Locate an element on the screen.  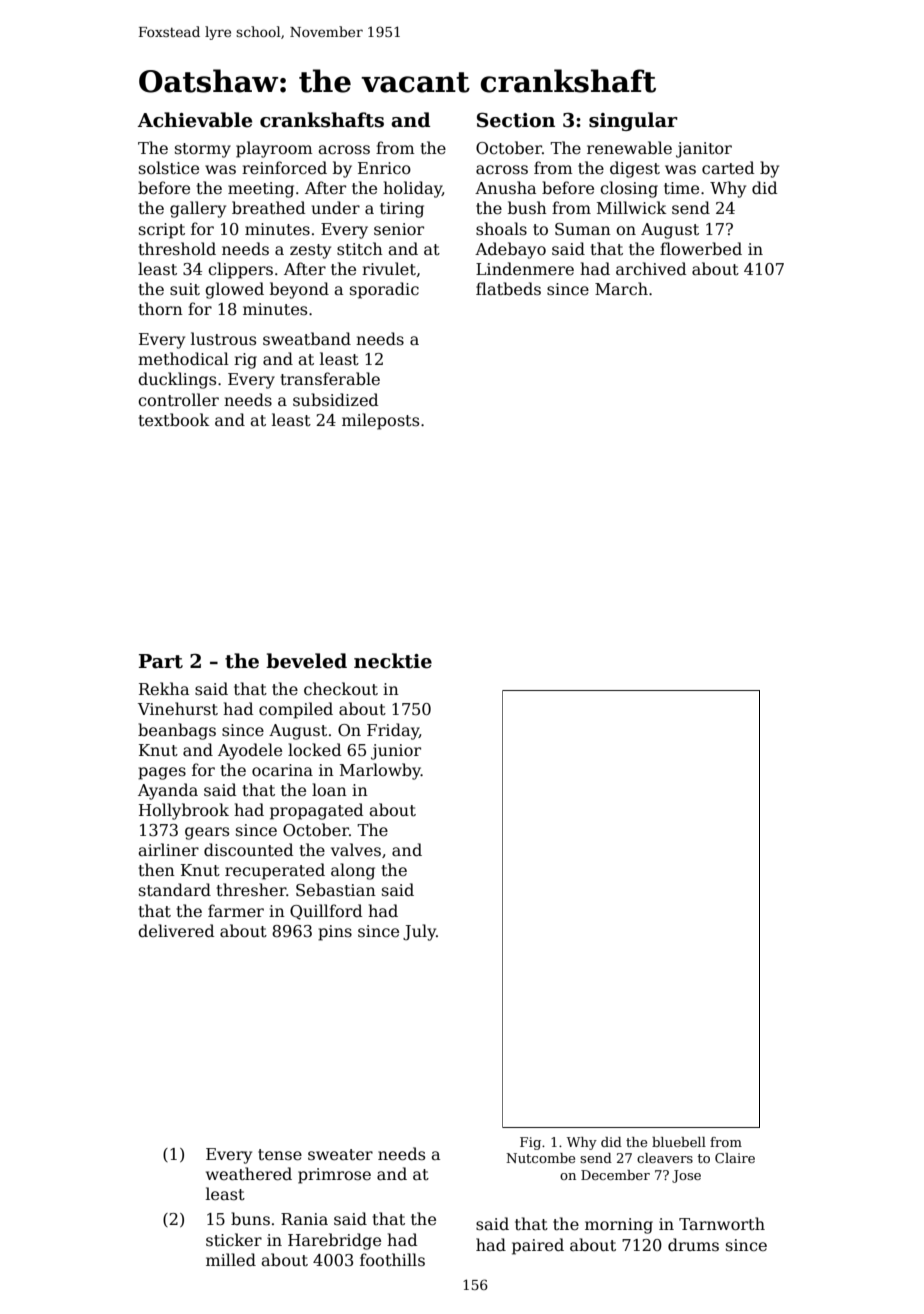
pages is located at coordinates (162, 773).
